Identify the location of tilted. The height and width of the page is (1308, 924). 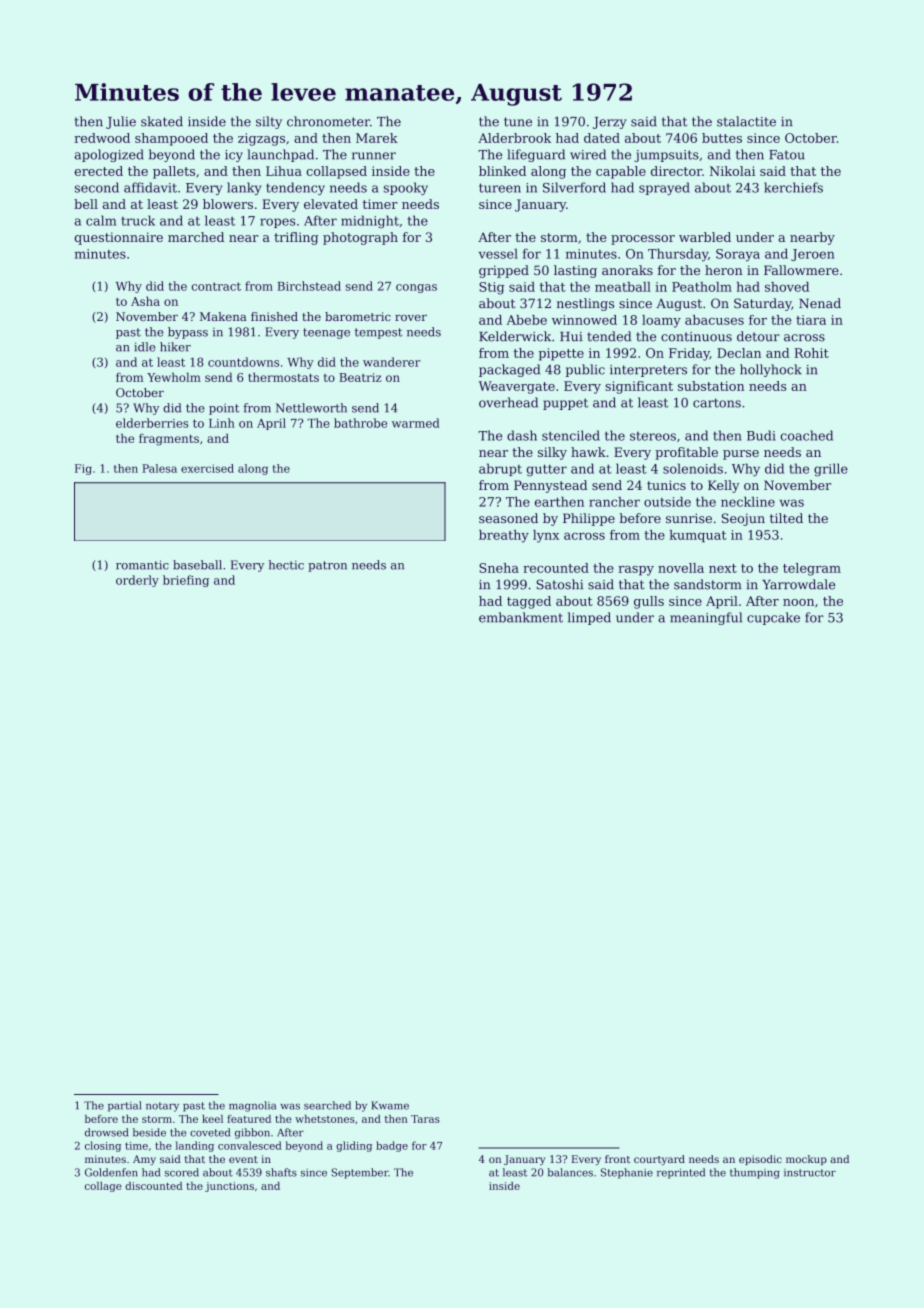
(786, 518).
